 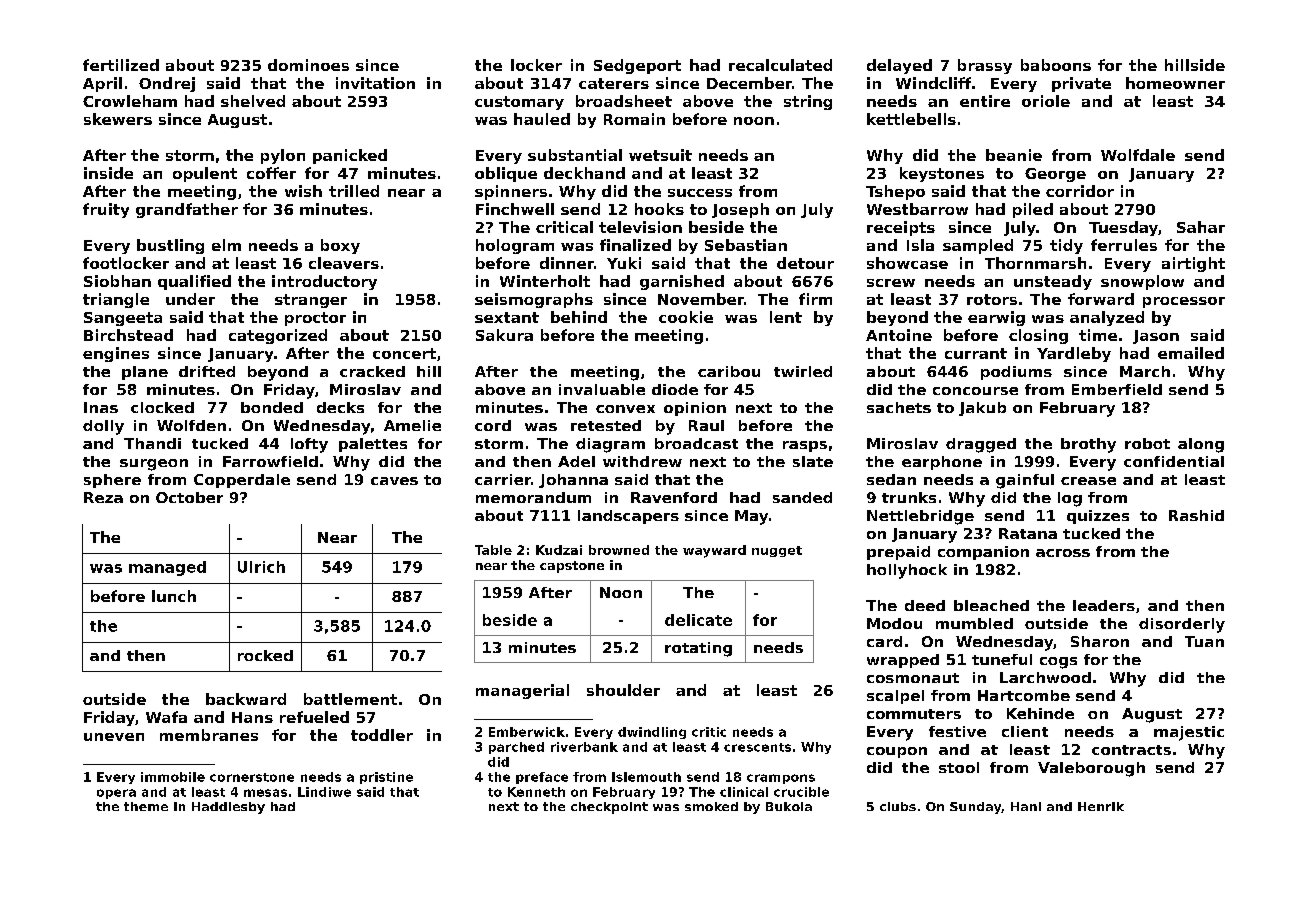 What do you see at coordinates (780, 65) in the screenshot?
I see `recalculated` at bounding box center [780, 65].
